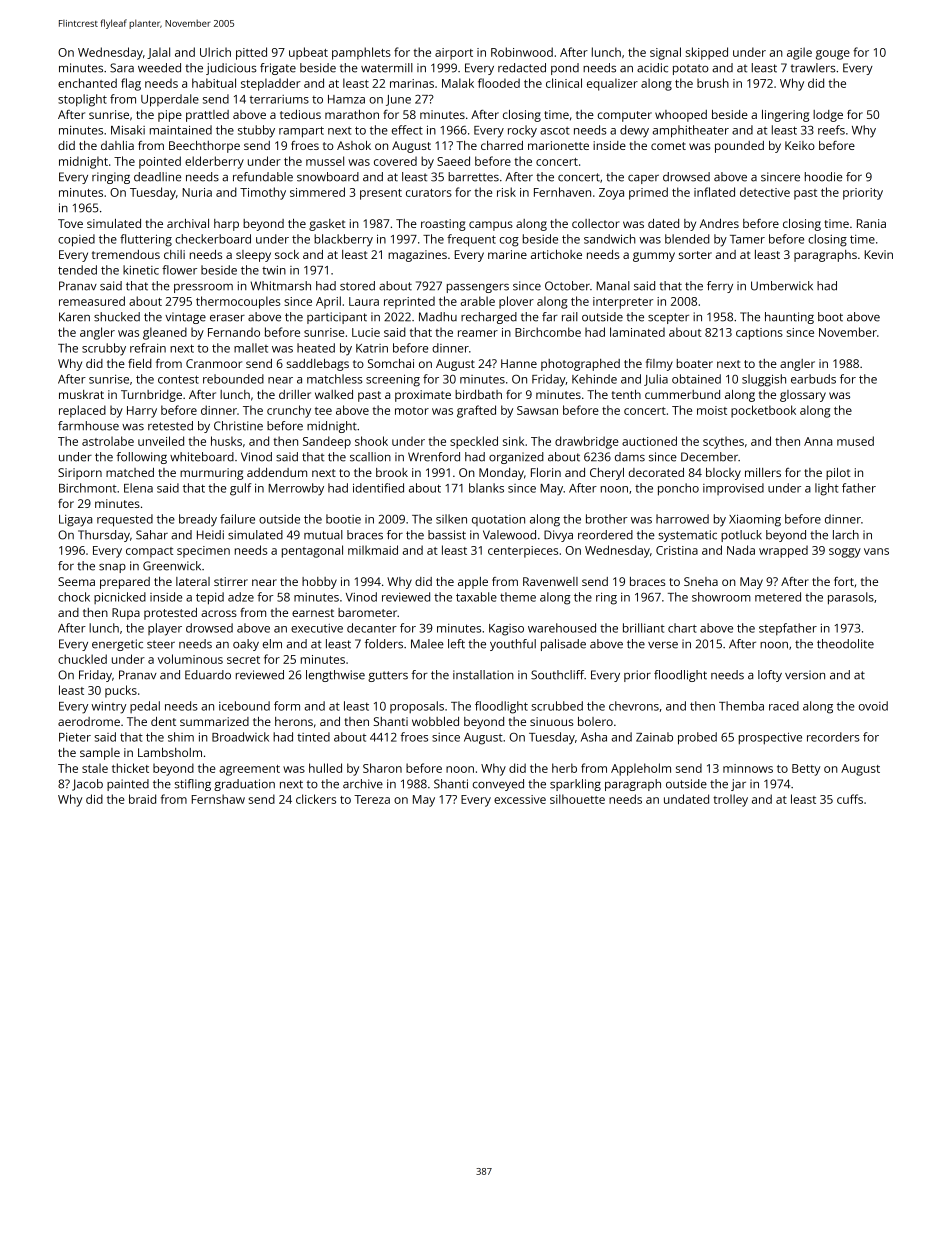 This image has width=952, height=1233. What do you see at coordinates (372, 799) in the image?
I see `Tereza` at bounding box center [372, 799].
